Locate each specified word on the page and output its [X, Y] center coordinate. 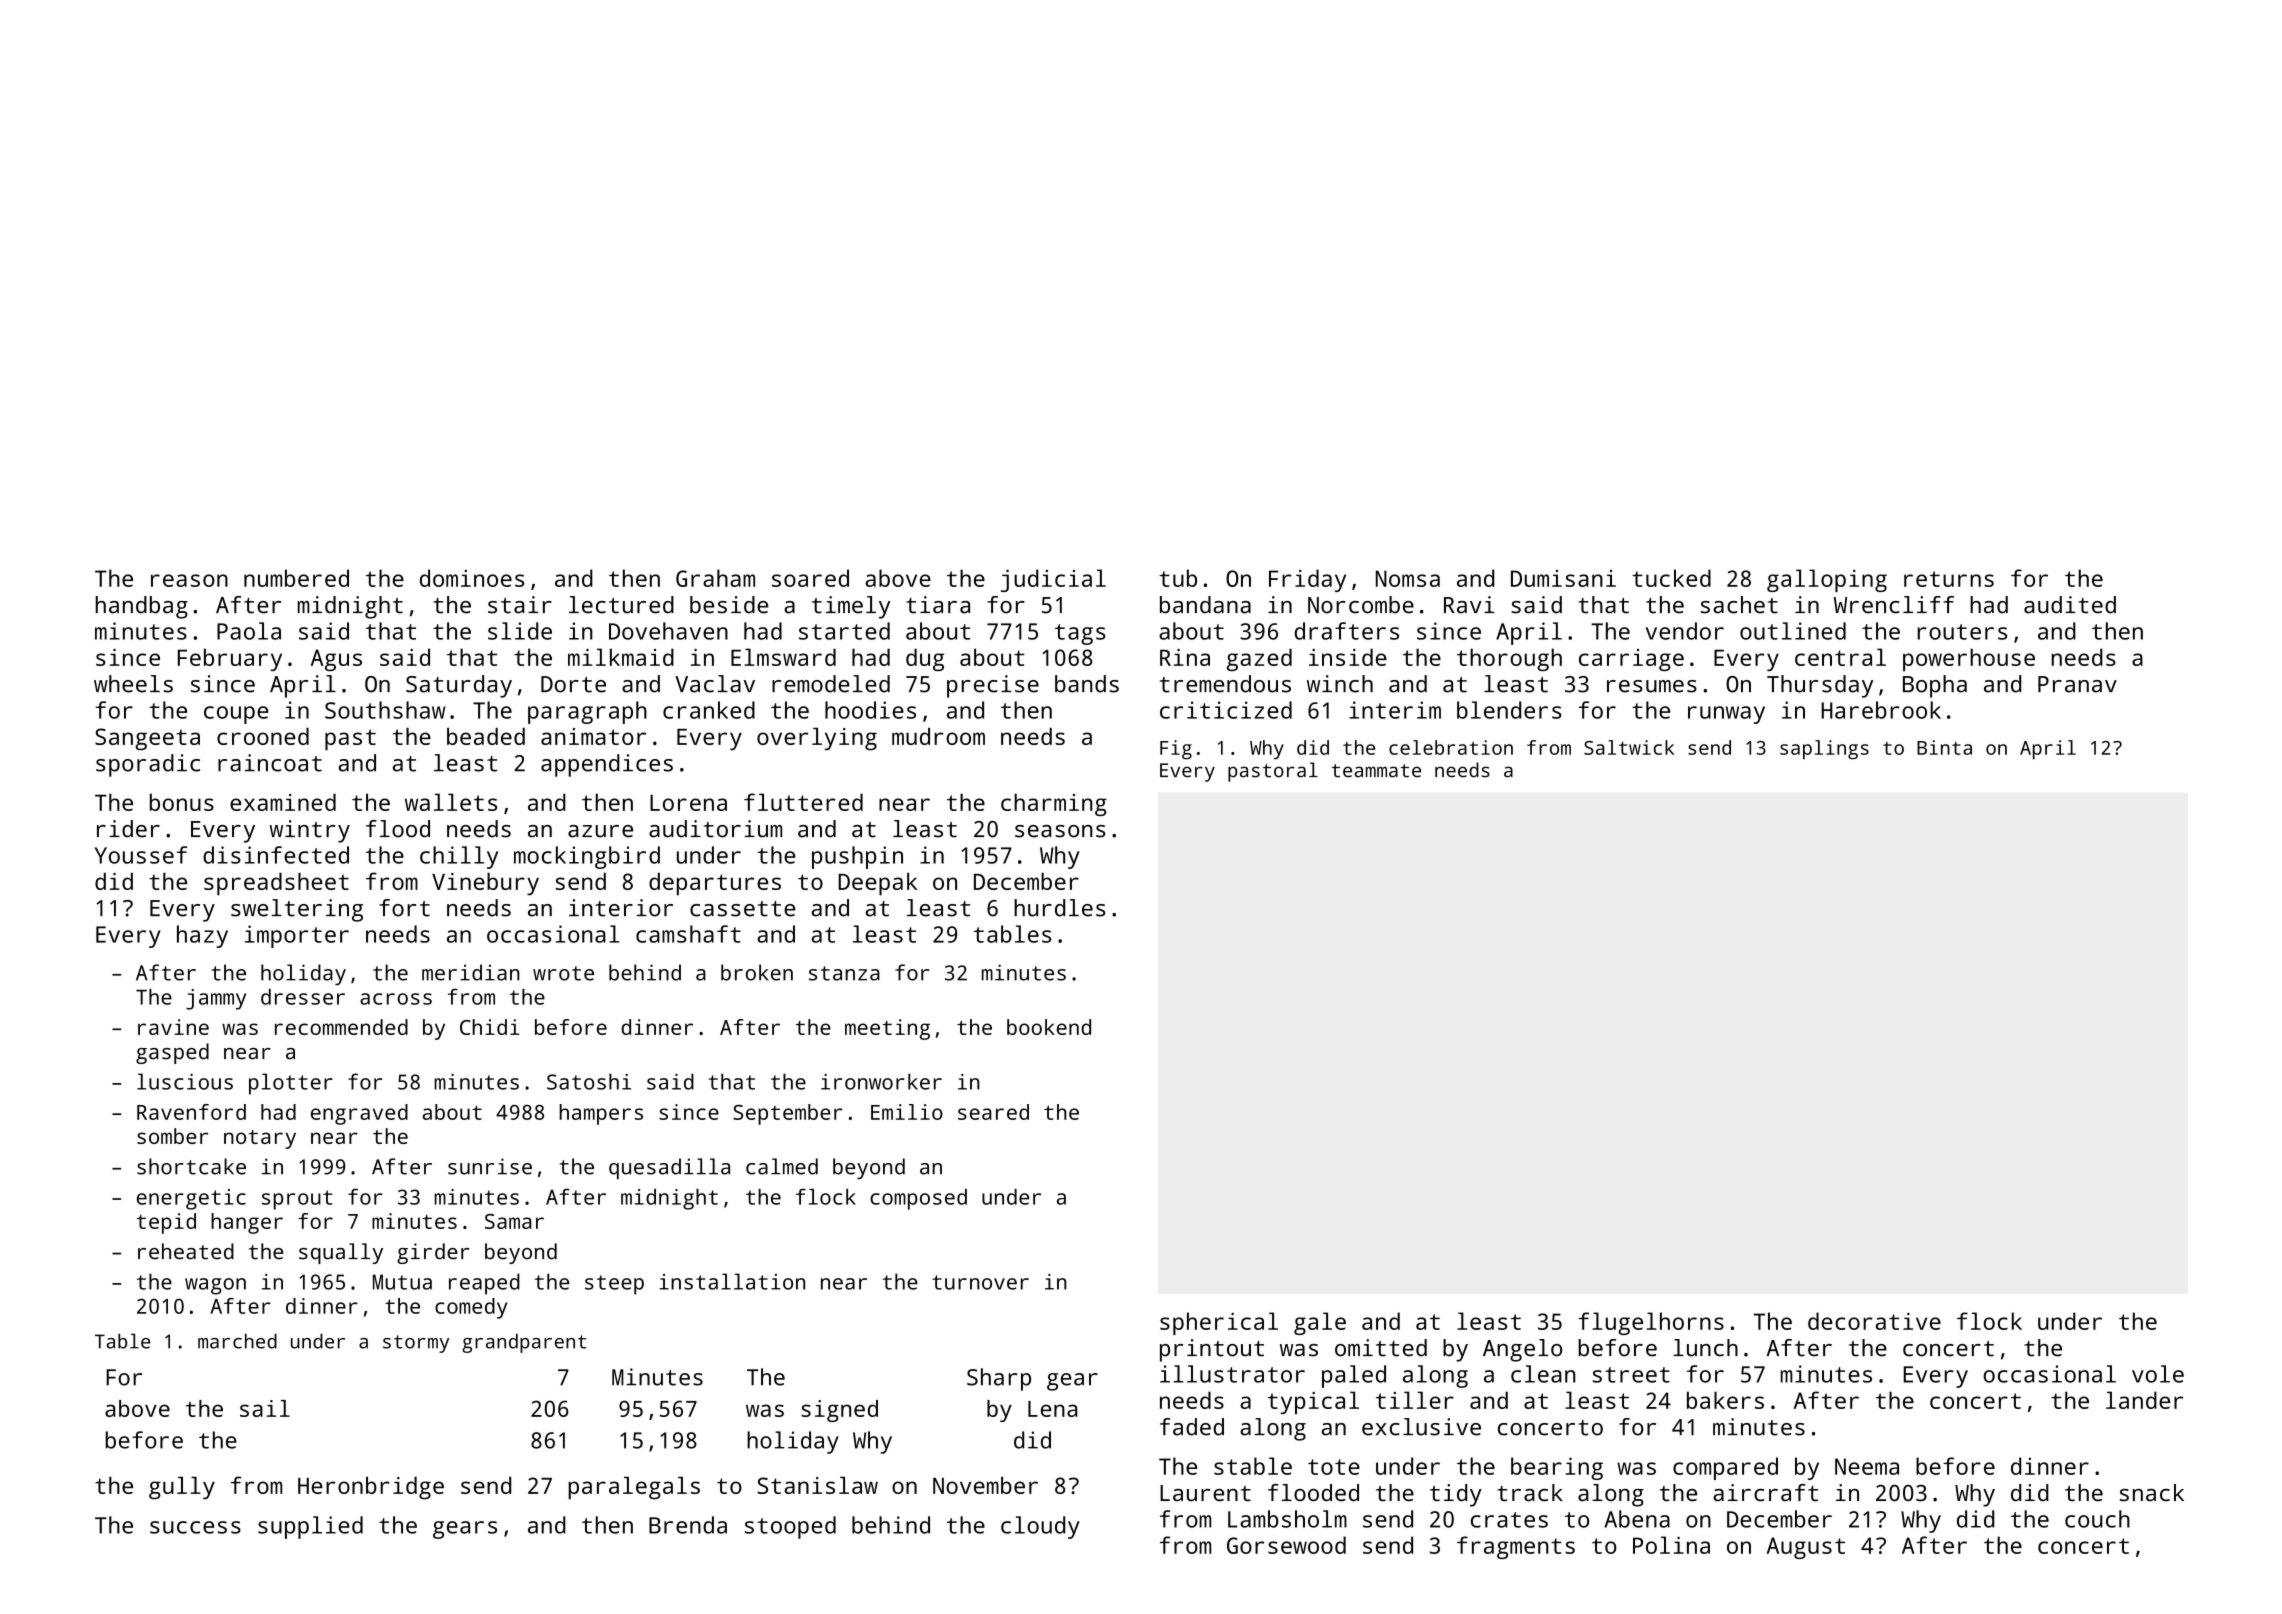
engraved [359, 1114]
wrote [563, 973]
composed [918, 1199]
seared [993, 1112]
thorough [1509, 659]
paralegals [634, 1488]
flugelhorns [1651, 1323]
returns [1949, 579]
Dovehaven [668, 631]
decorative [1874, 1321]
